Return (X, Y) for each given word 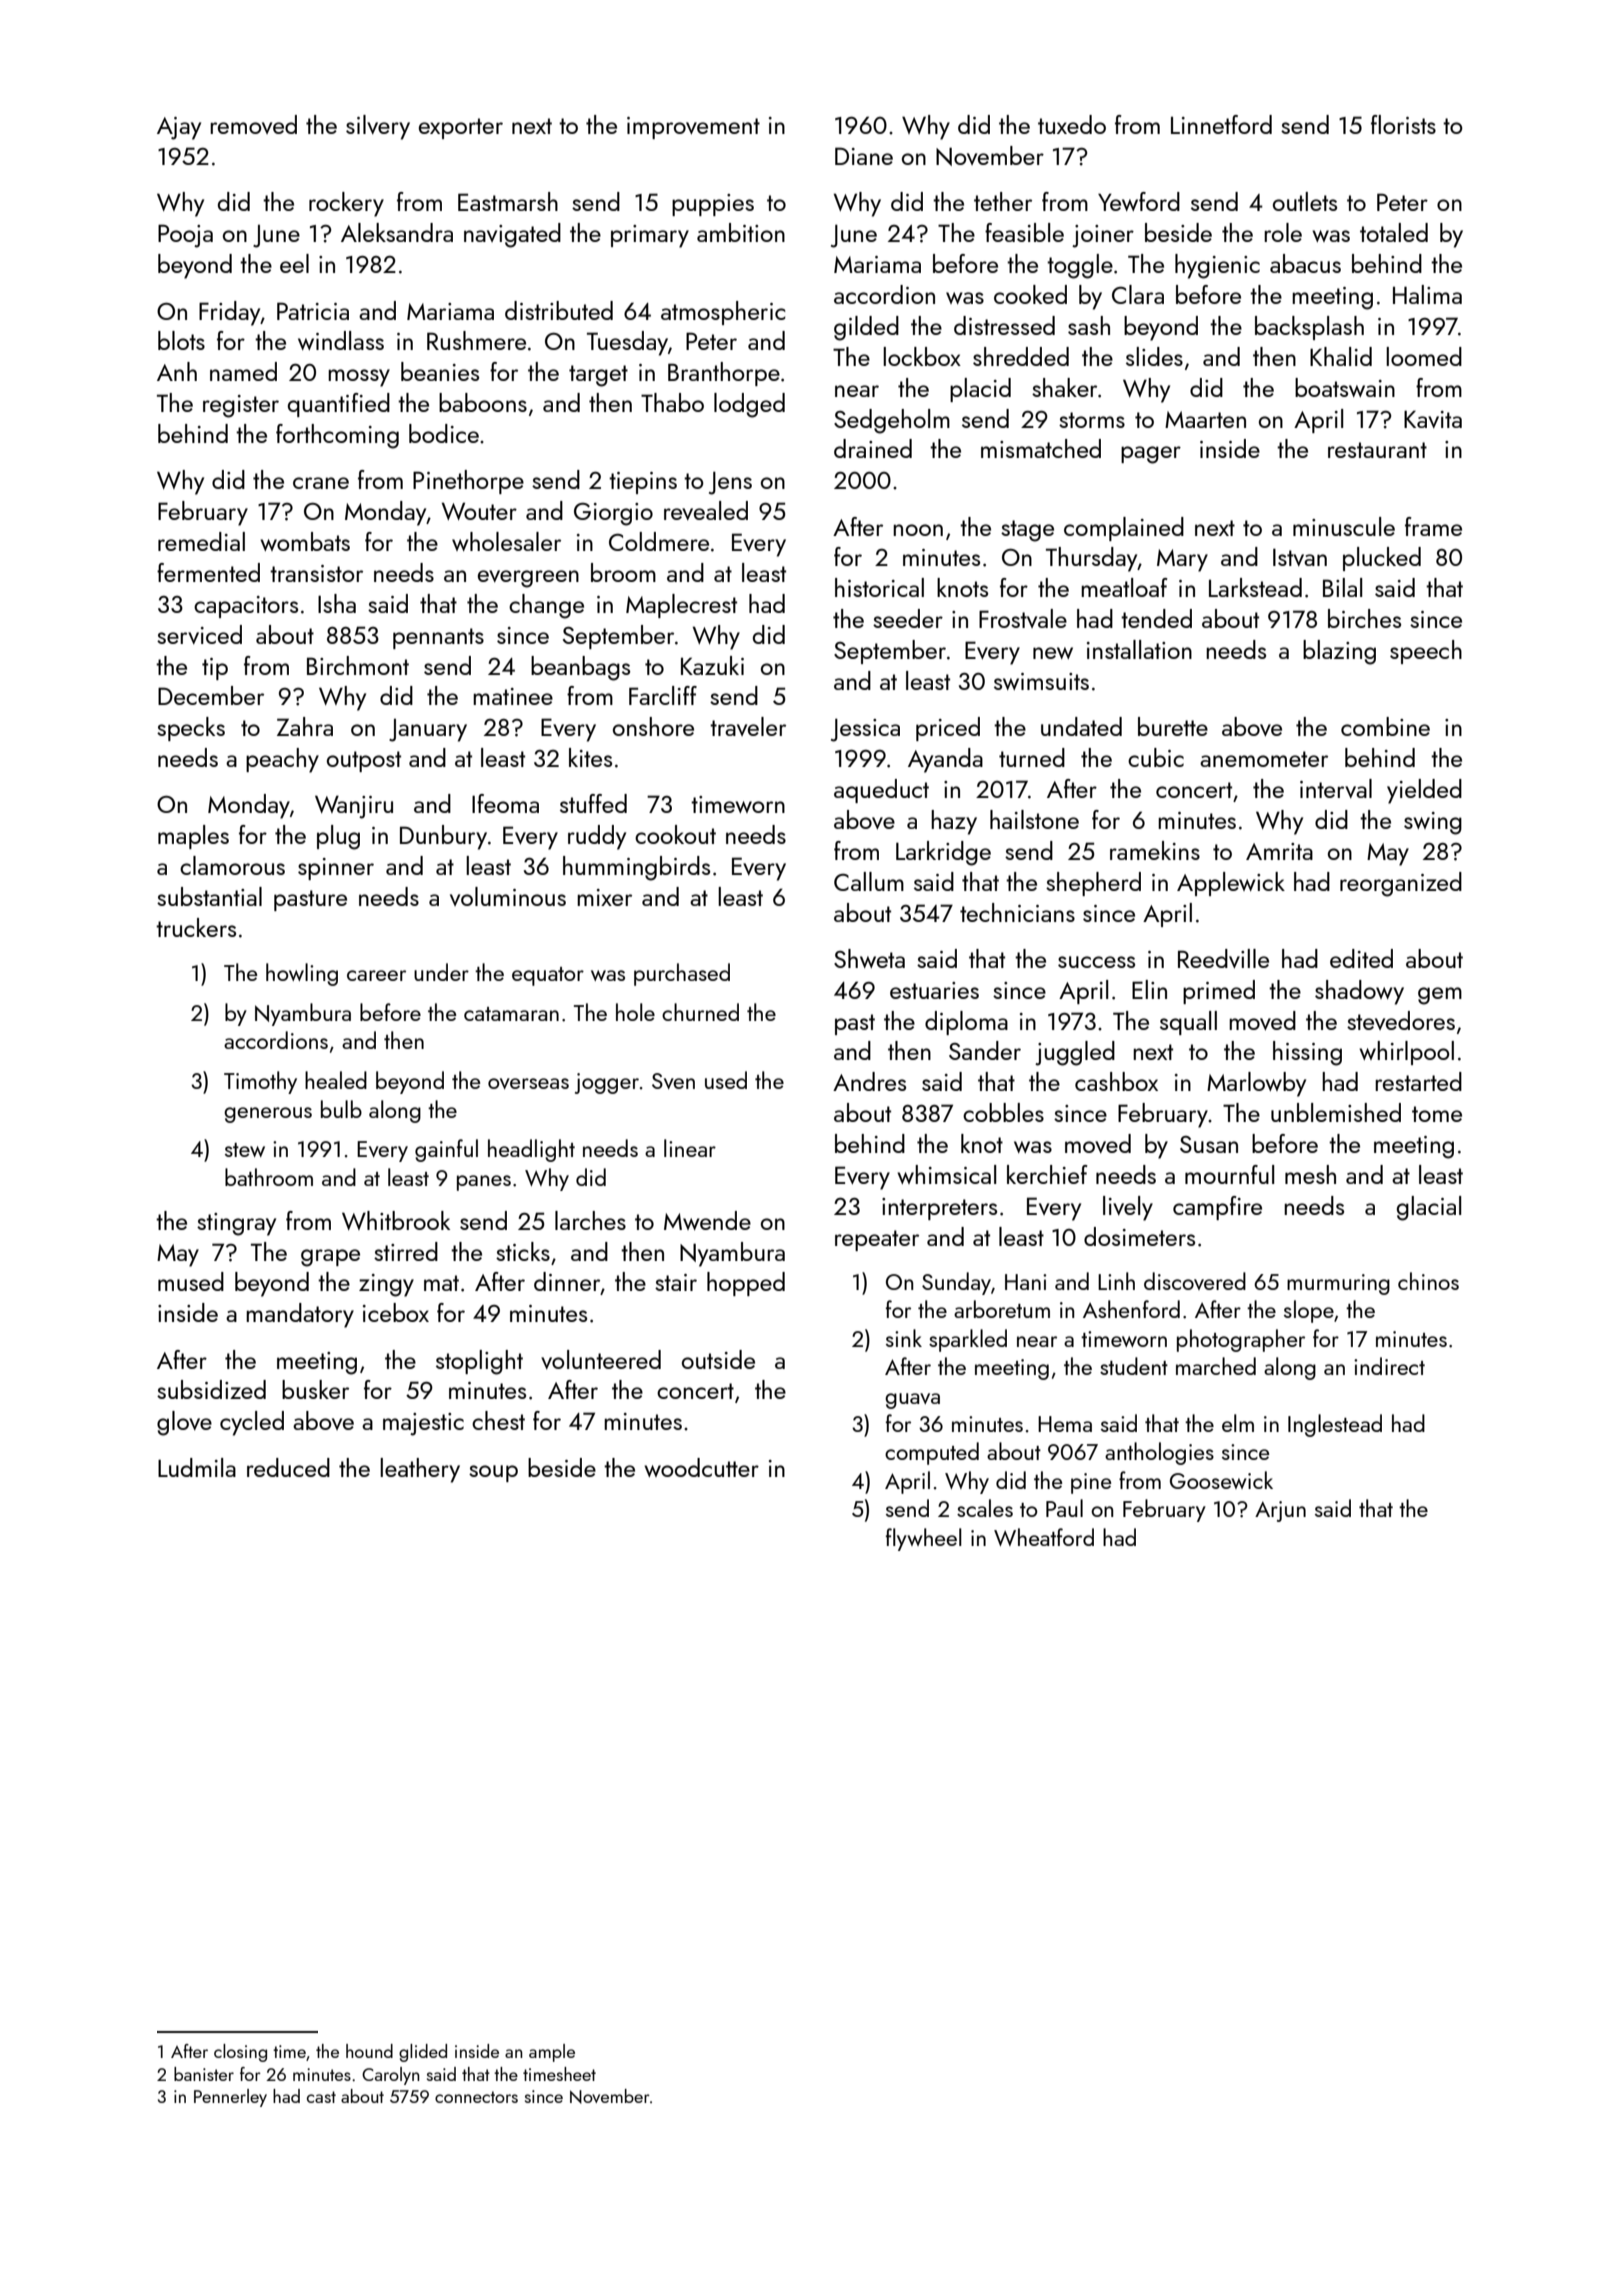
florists (1403, 124)
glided (423, 2053)
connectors (476, 2097)
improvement (693, 128)
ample (552, 2053)
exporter (461, 128)
